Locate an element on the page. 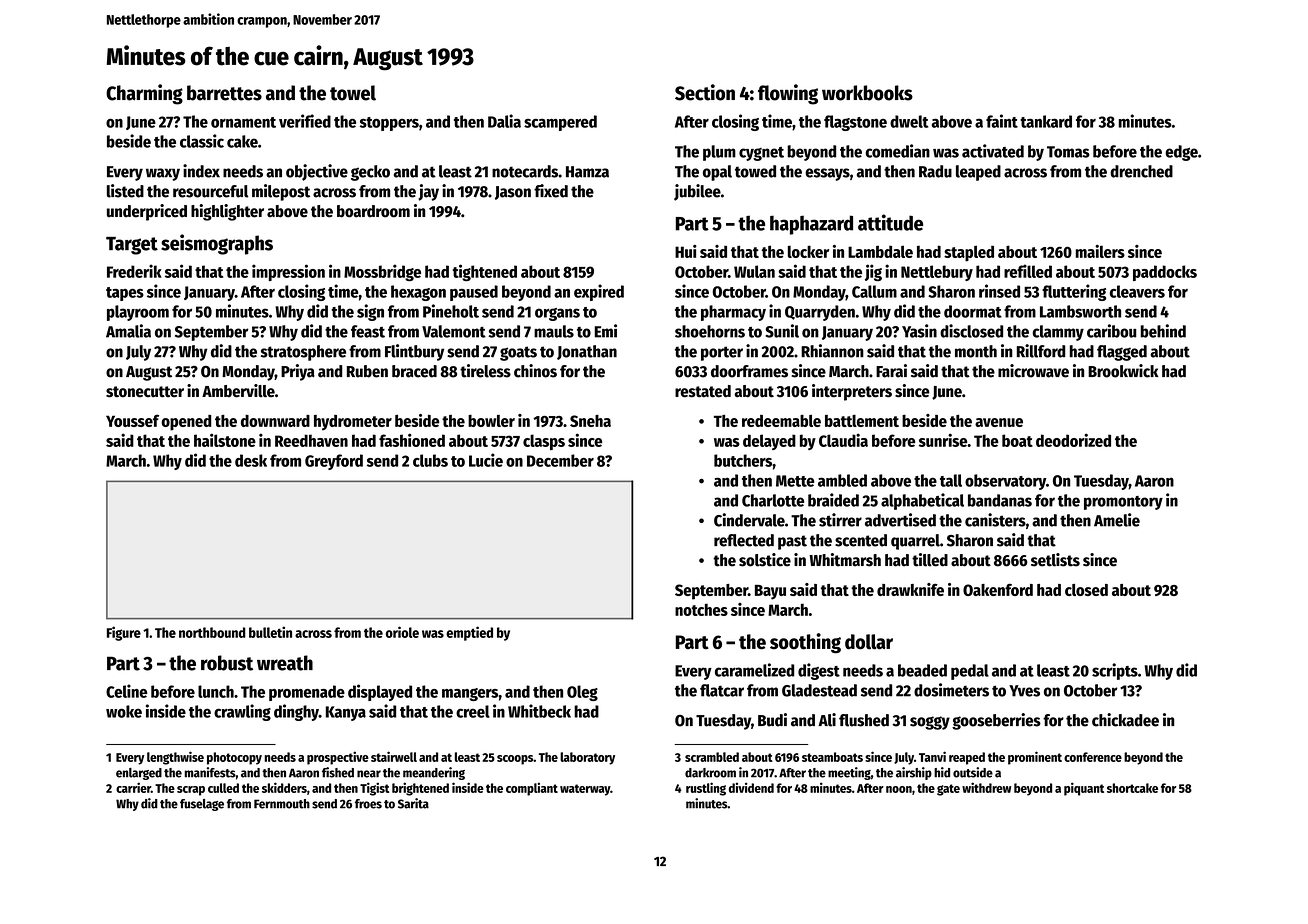 The image size is (1308, 924). jubilee is located at coordinates (697, 192).
